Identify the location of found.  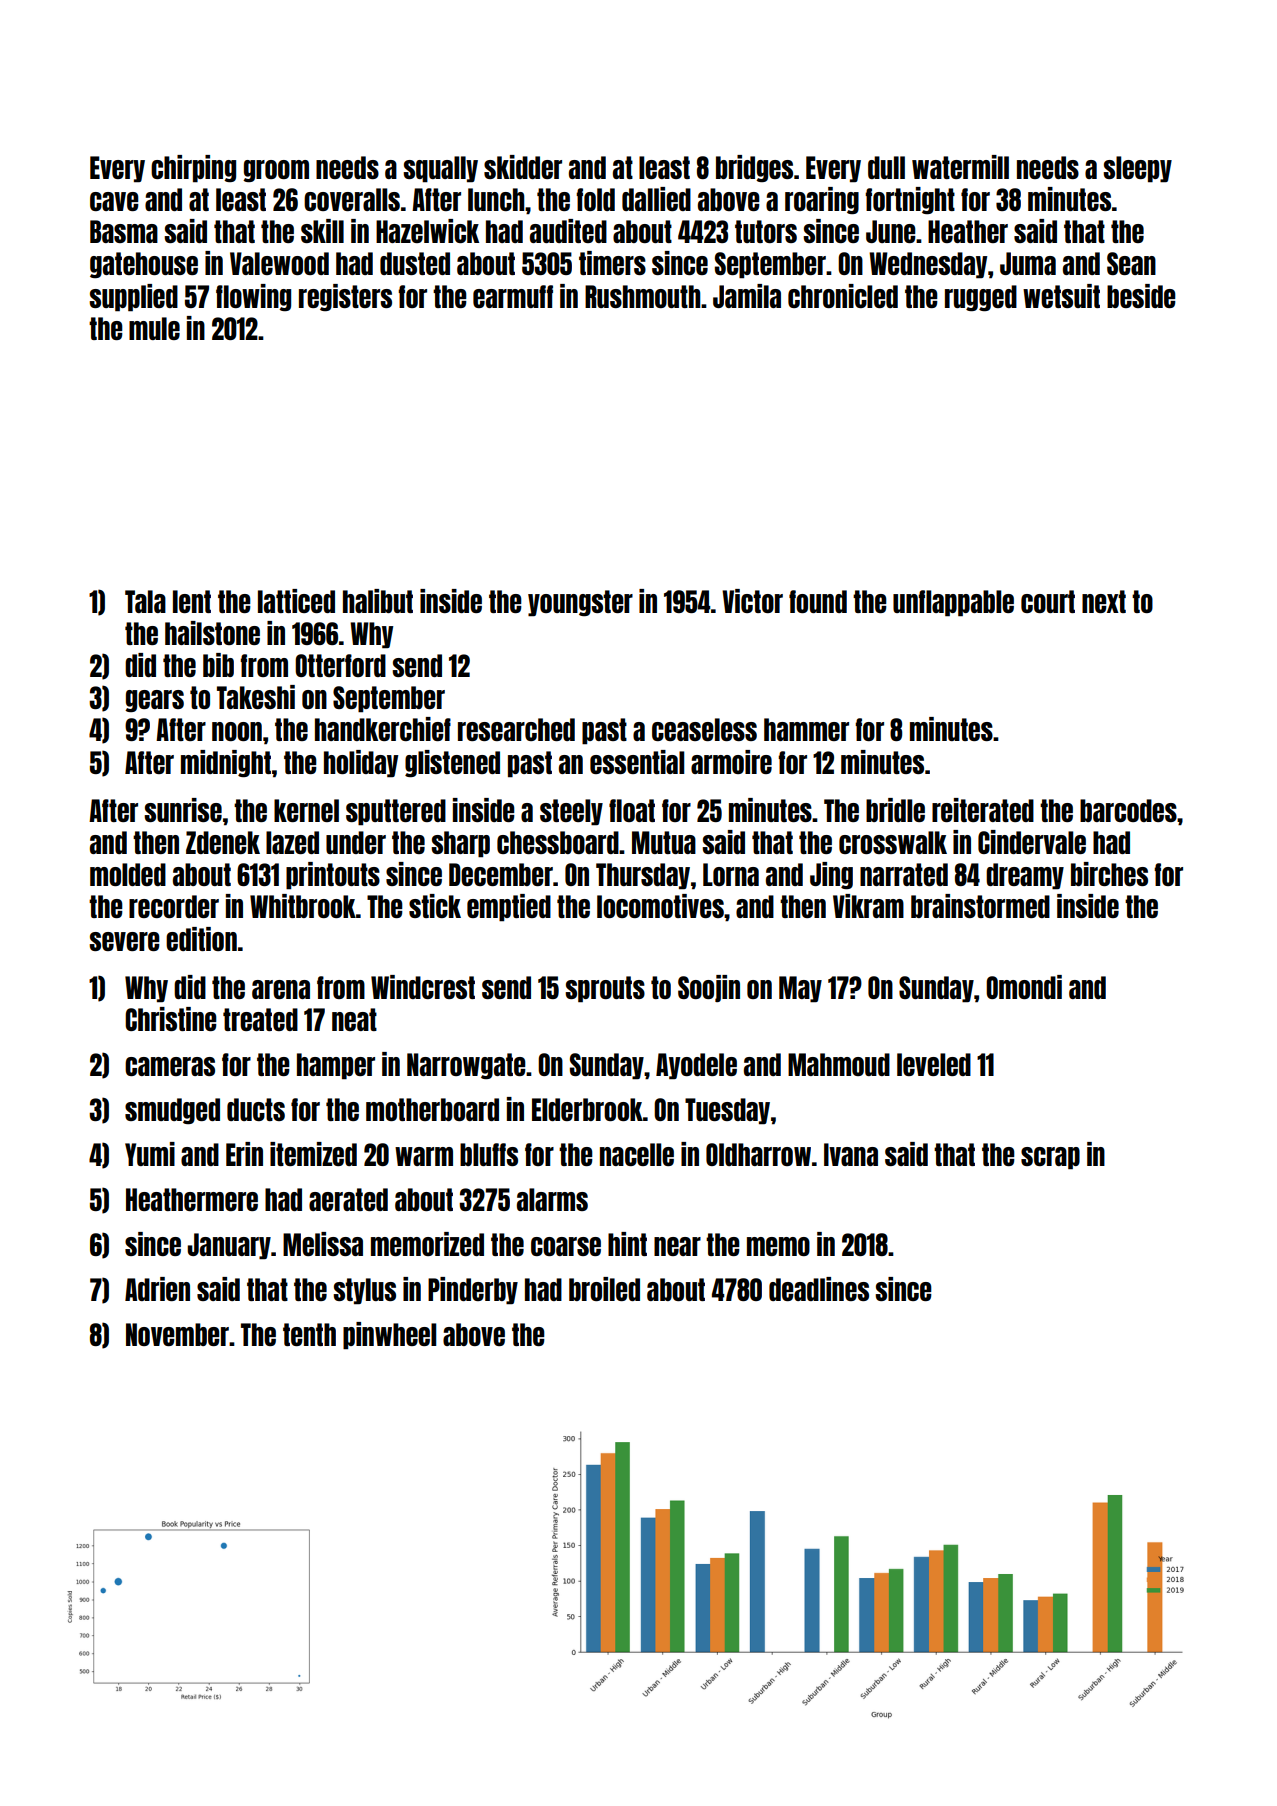
(818, 601).
